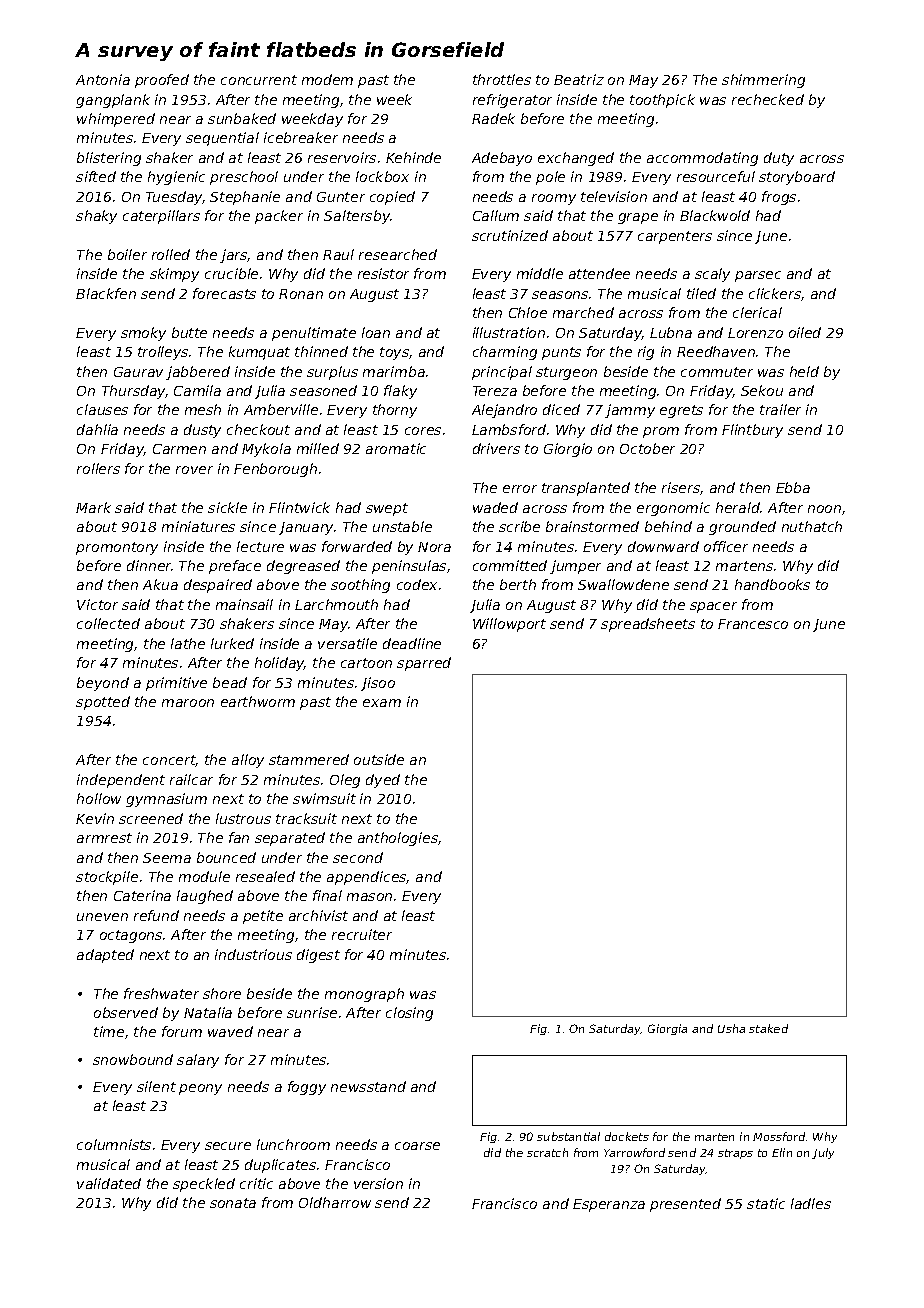 This screenshot has width=924, height=1308. I want to click on accommodating, so click(702, 159).
